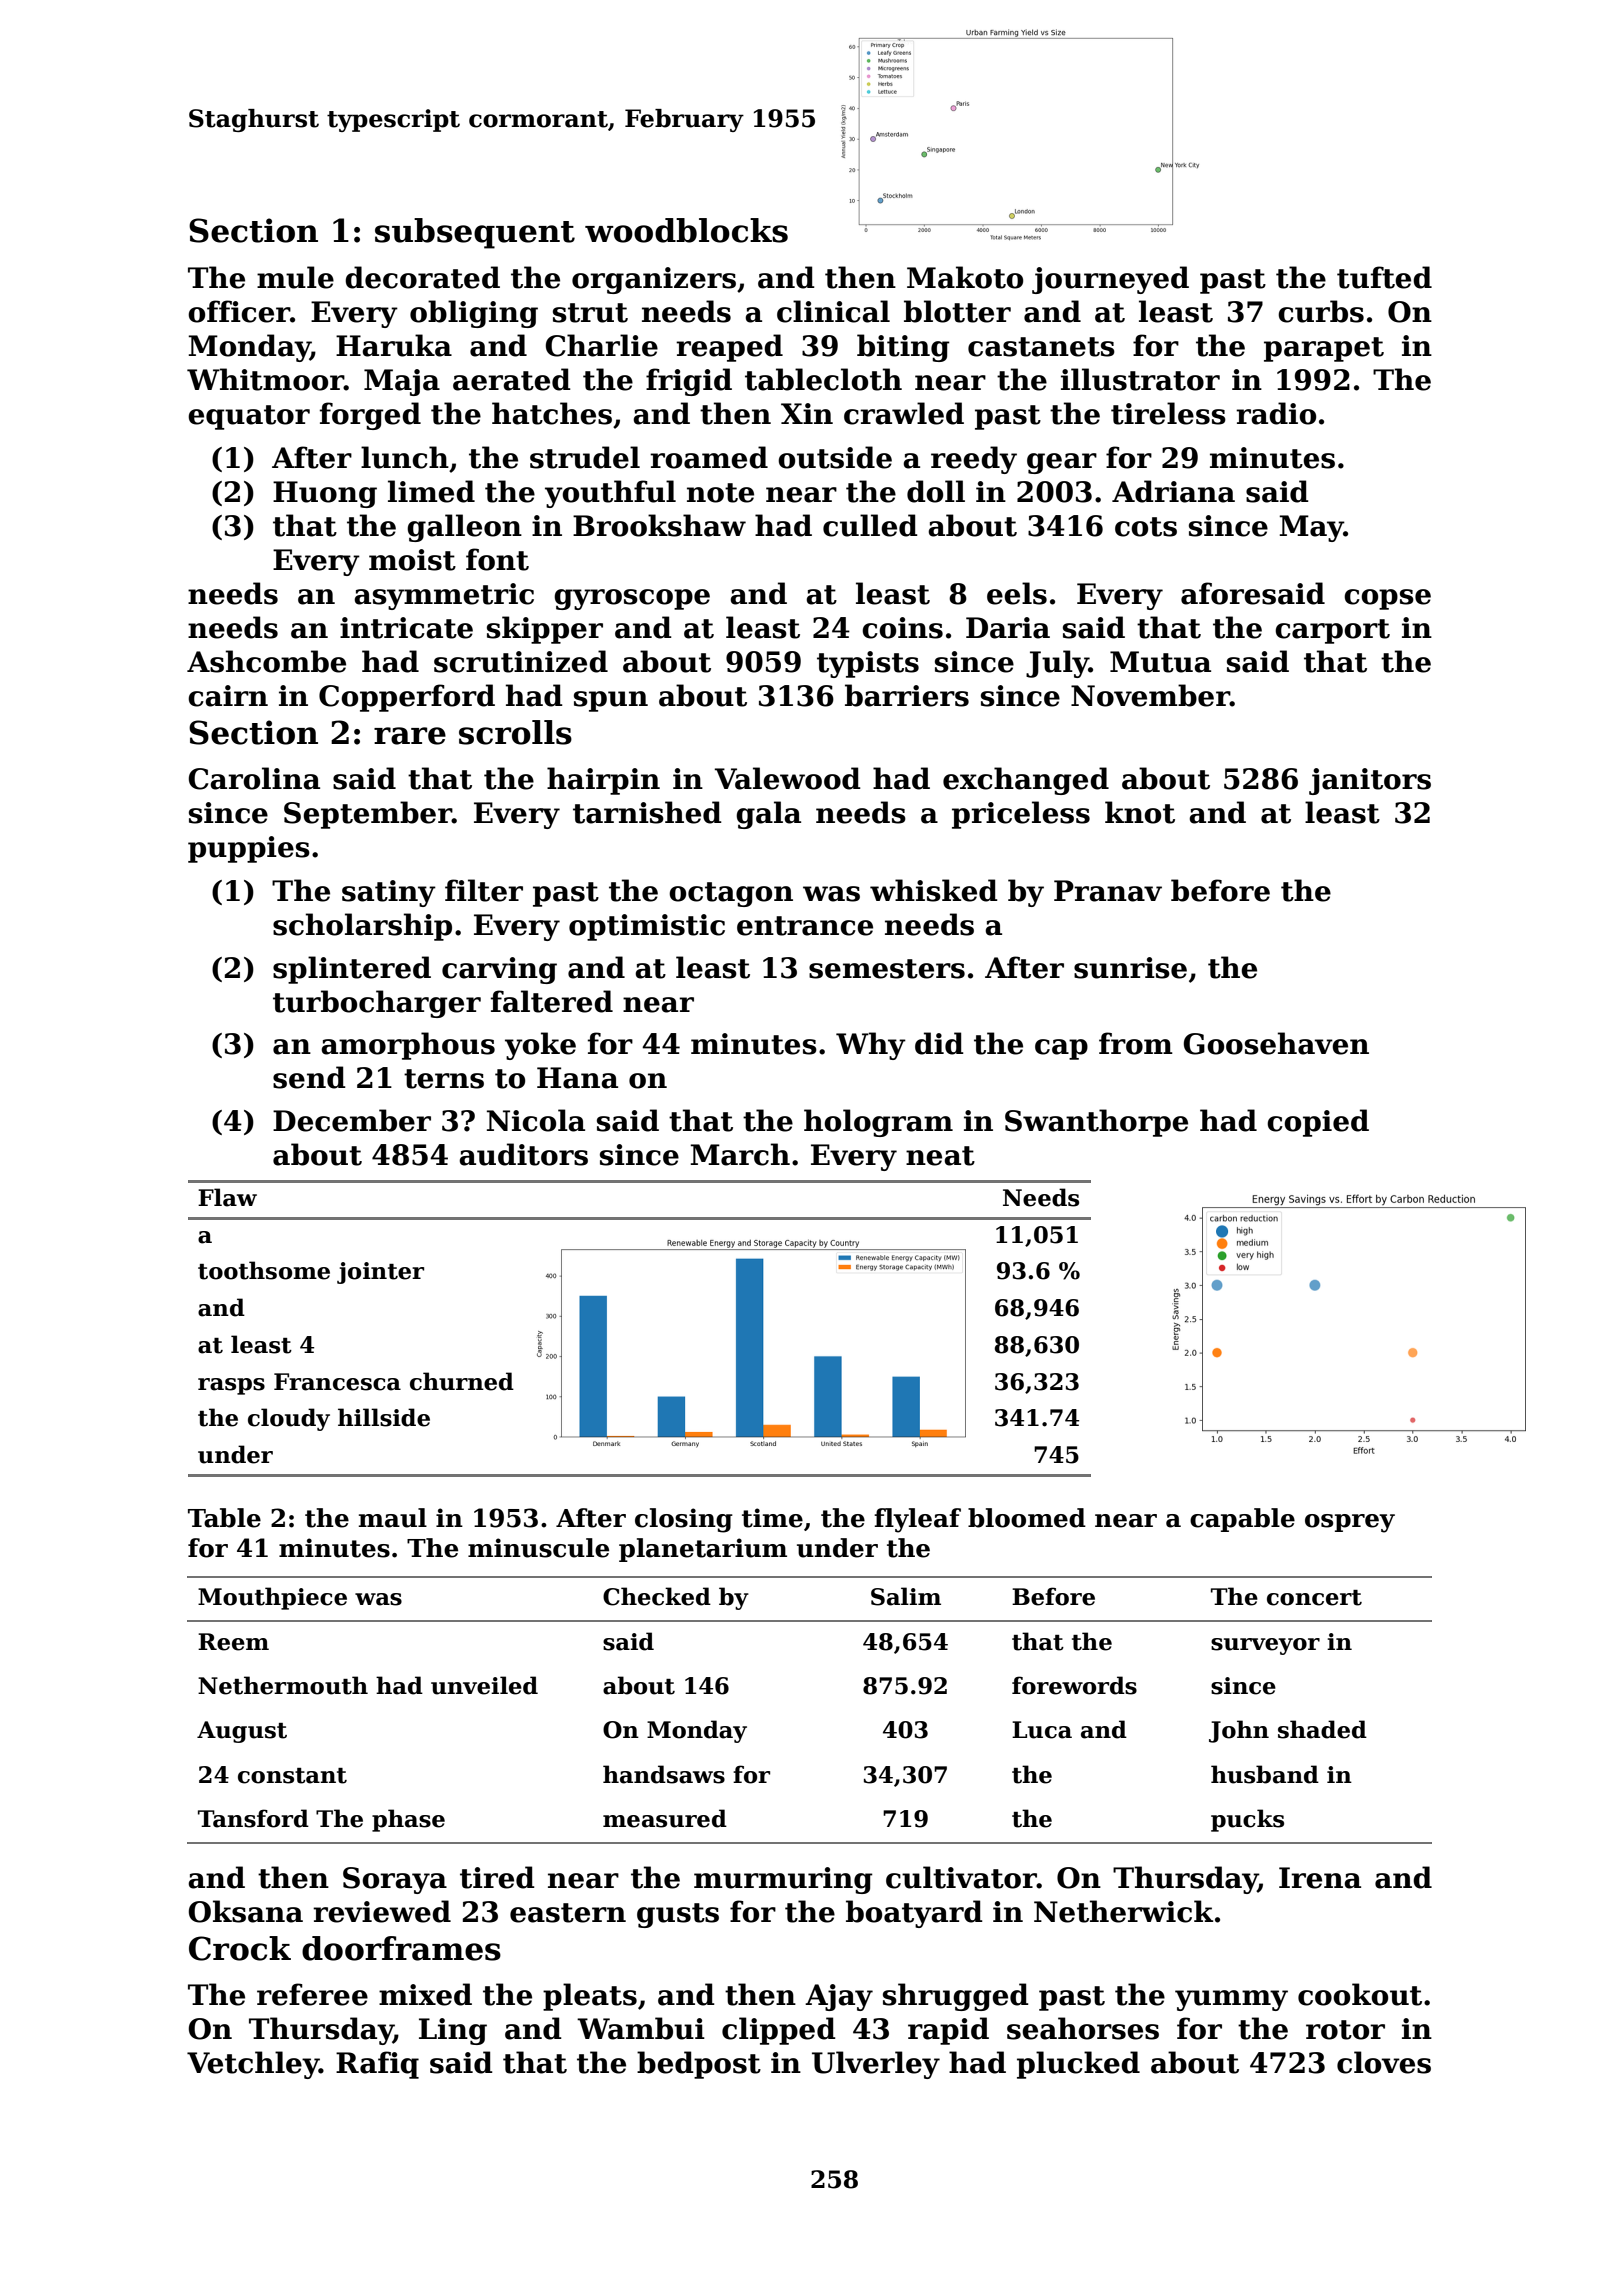 The image size is (1620, 2292). What do you see at coordinates (227, 1197) in the screenshot?
I see `Flaw` at bounding box center [227, 1197].
